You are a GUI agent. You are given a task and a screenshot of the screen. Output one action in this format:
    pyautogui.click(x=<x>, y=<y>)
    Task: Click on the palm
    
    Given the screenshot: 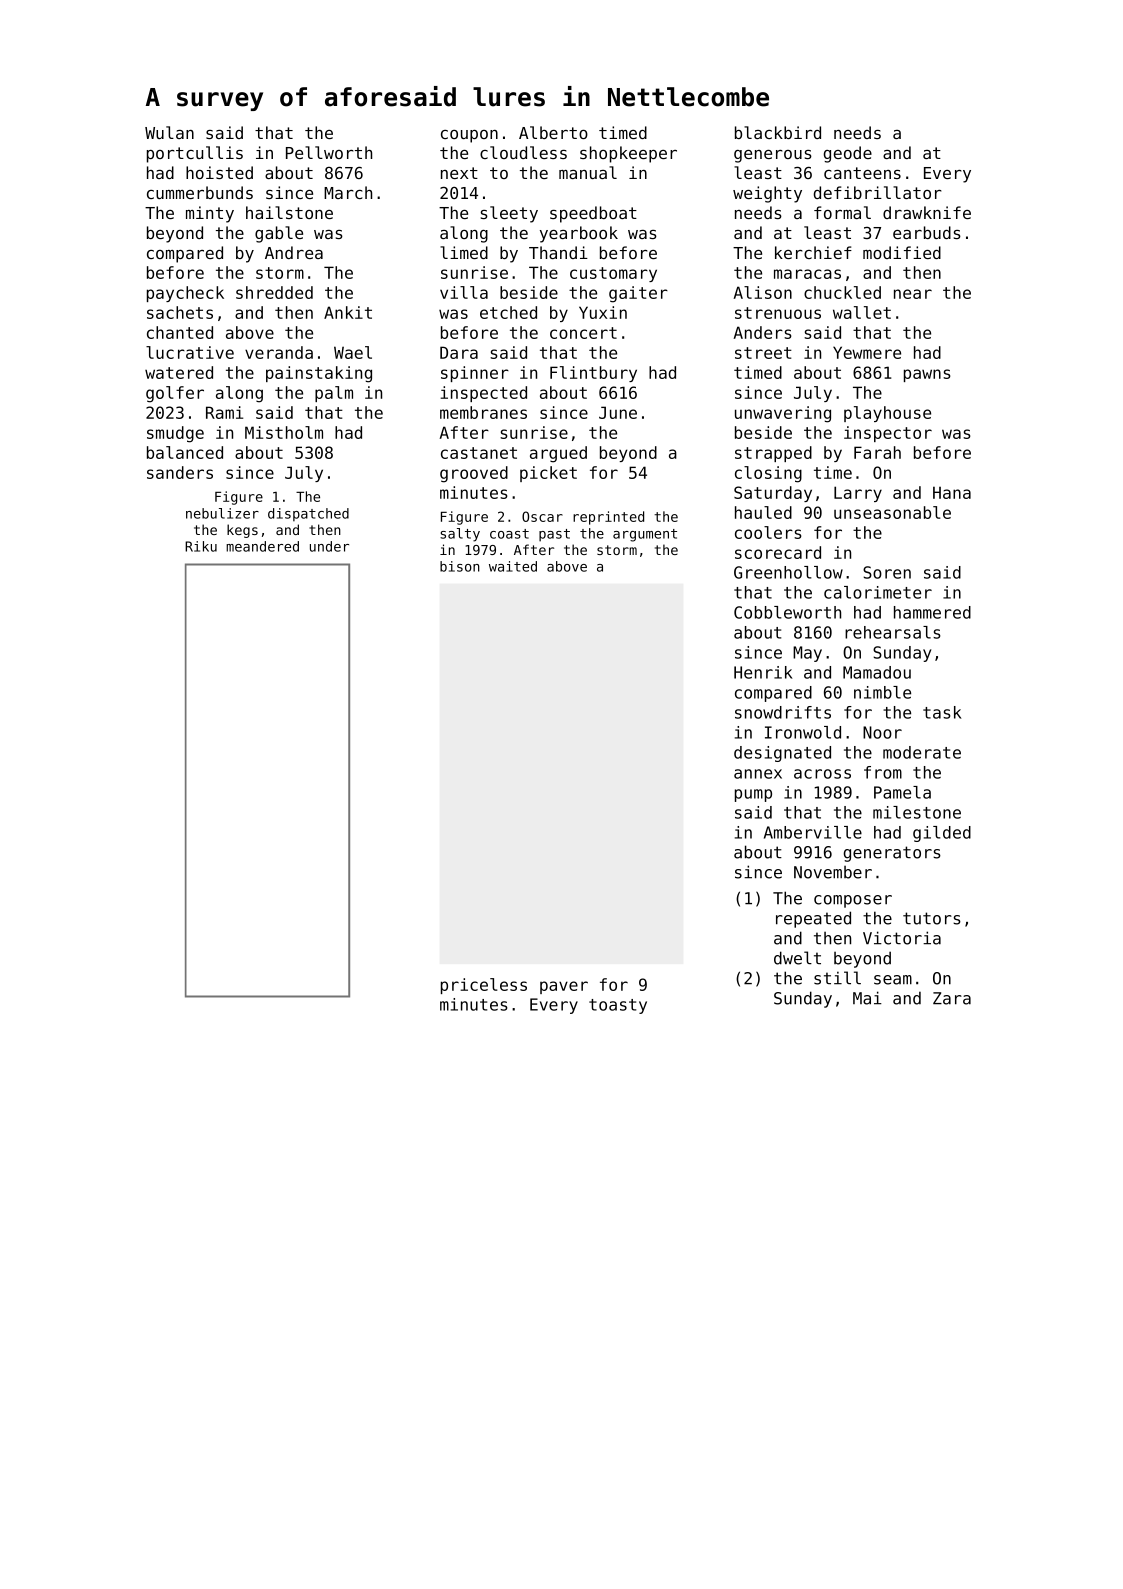 What is the action you would take?
    pyautogui.click(x=334, y=394)
